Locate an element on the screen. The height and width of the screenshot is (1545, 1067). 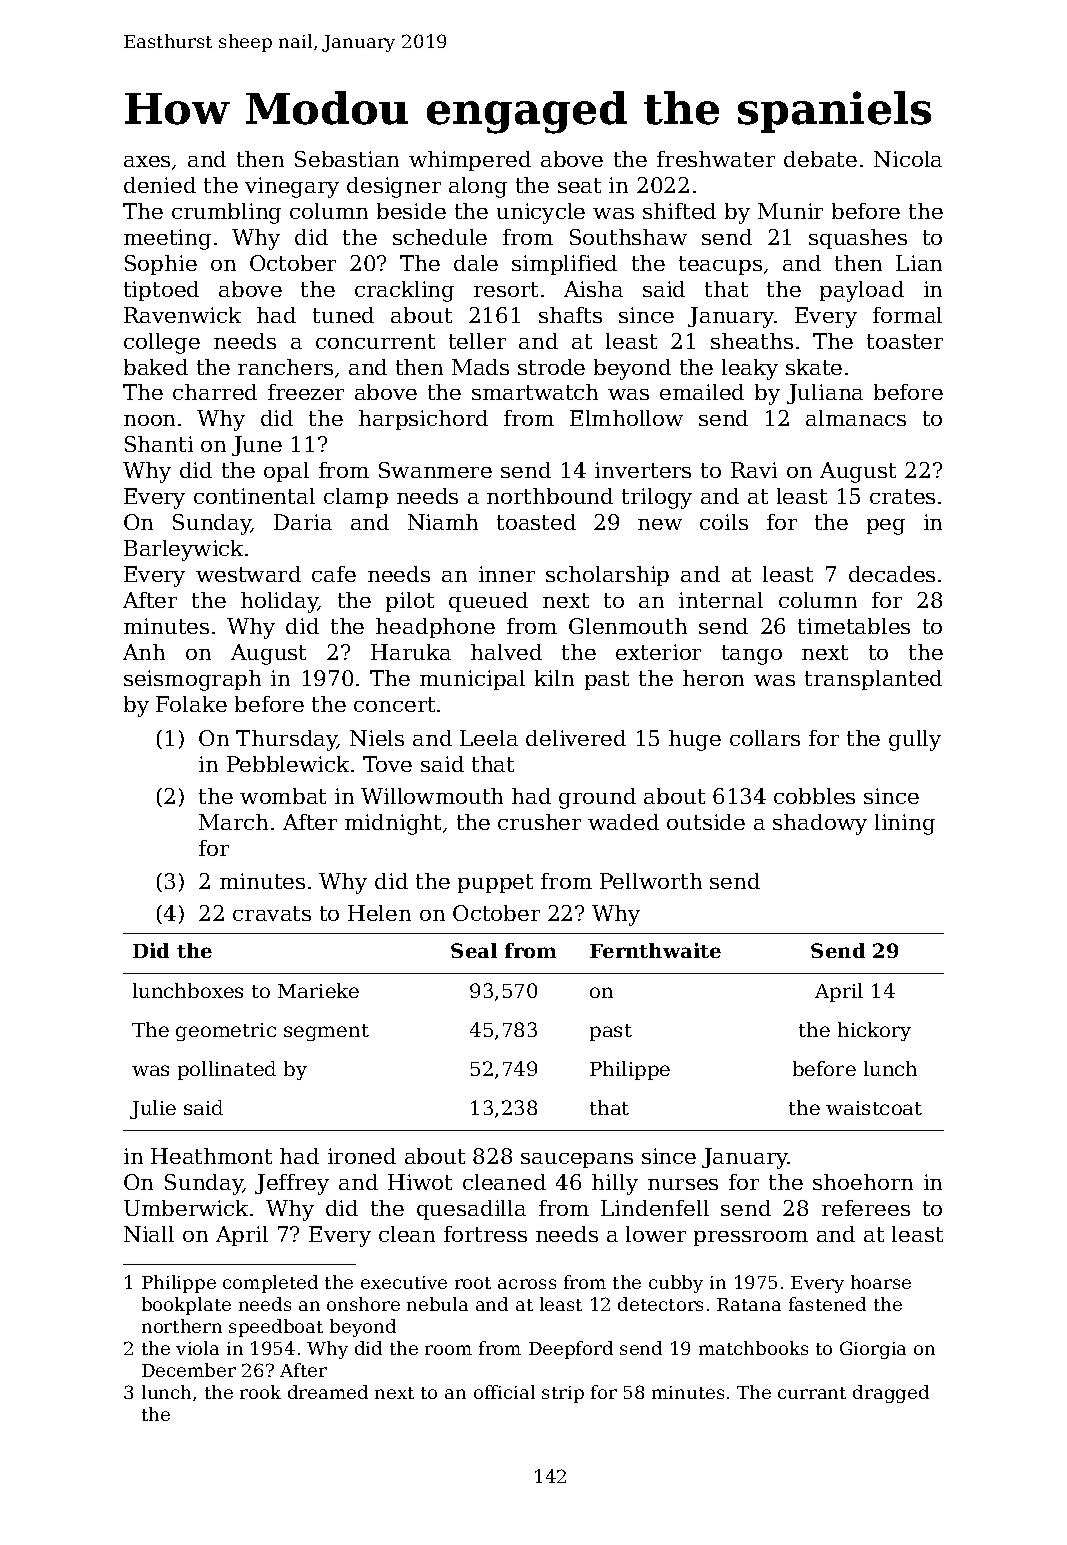
pollinated is located at coordinates (227, 1070).
